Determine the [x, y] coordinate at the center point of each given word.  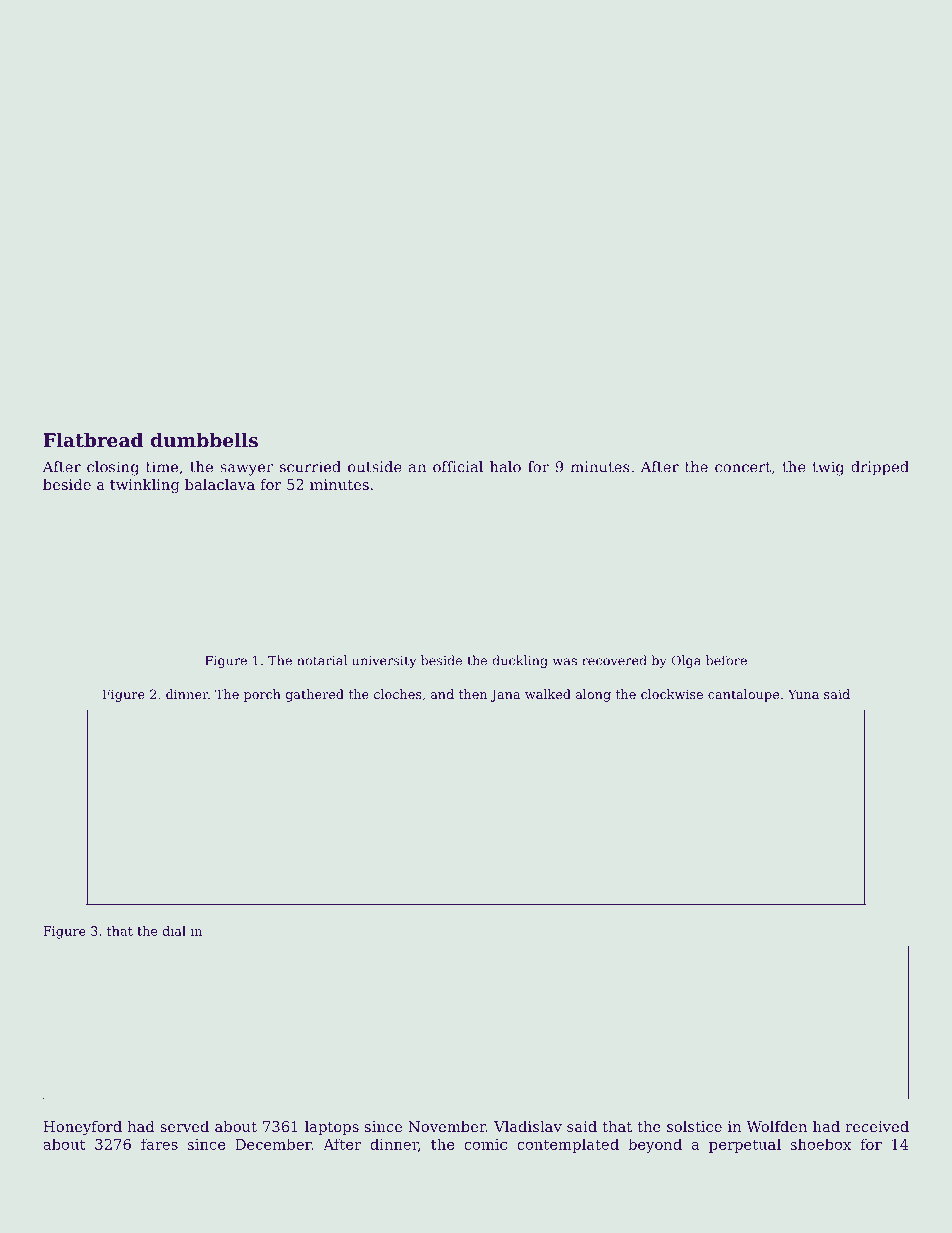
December [273, 1144]
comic [485, 1144]
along [593, 695]
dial [174, 931]
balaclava [220, 484]
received [877, 1126]
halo [505, 467]
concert [743, 467]
